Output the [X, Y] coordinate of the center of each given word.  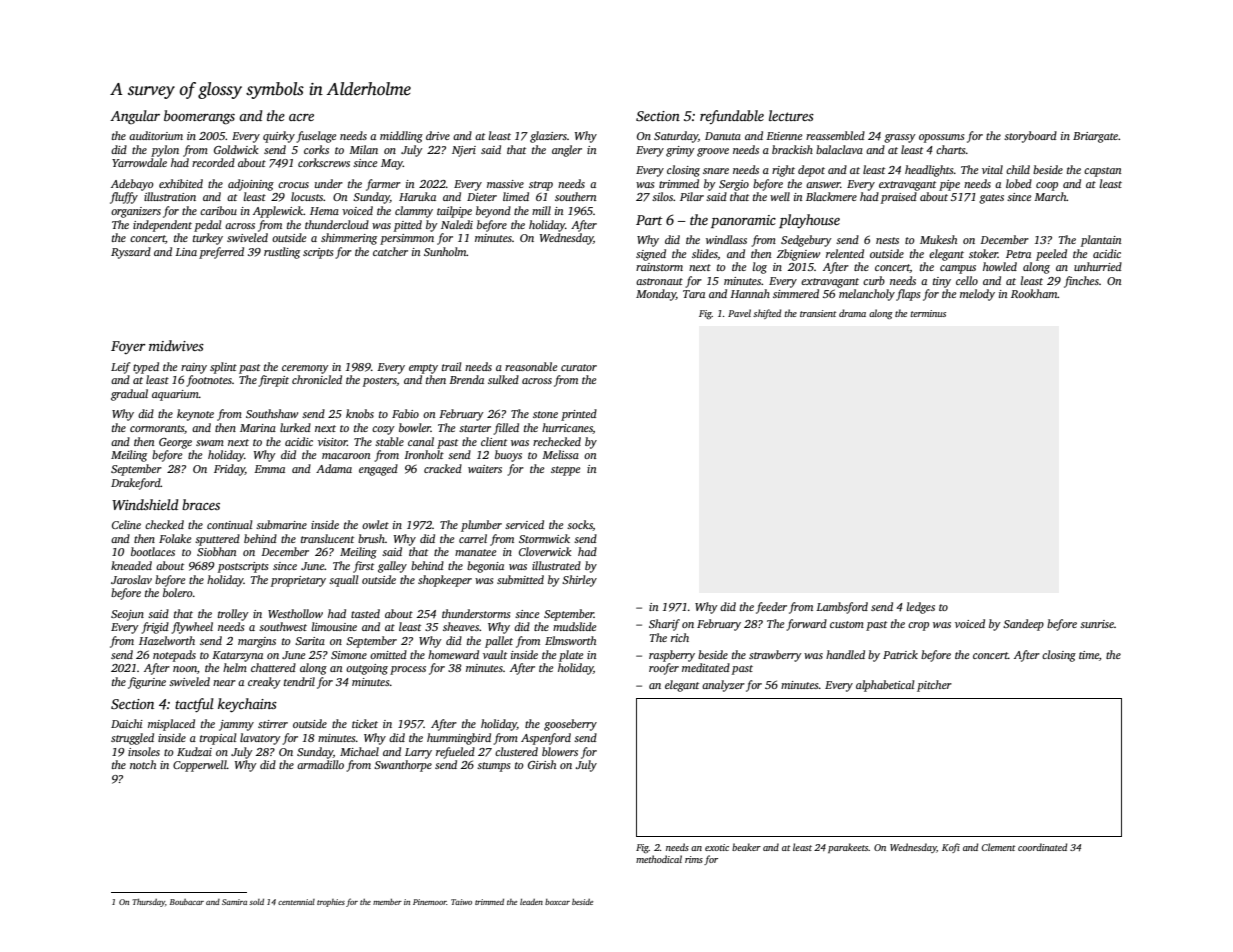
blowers [560, 751]
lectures [791, 115]
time [1089, 655]
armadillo [320, 764]
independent [162, 226]
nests [887, 240]
